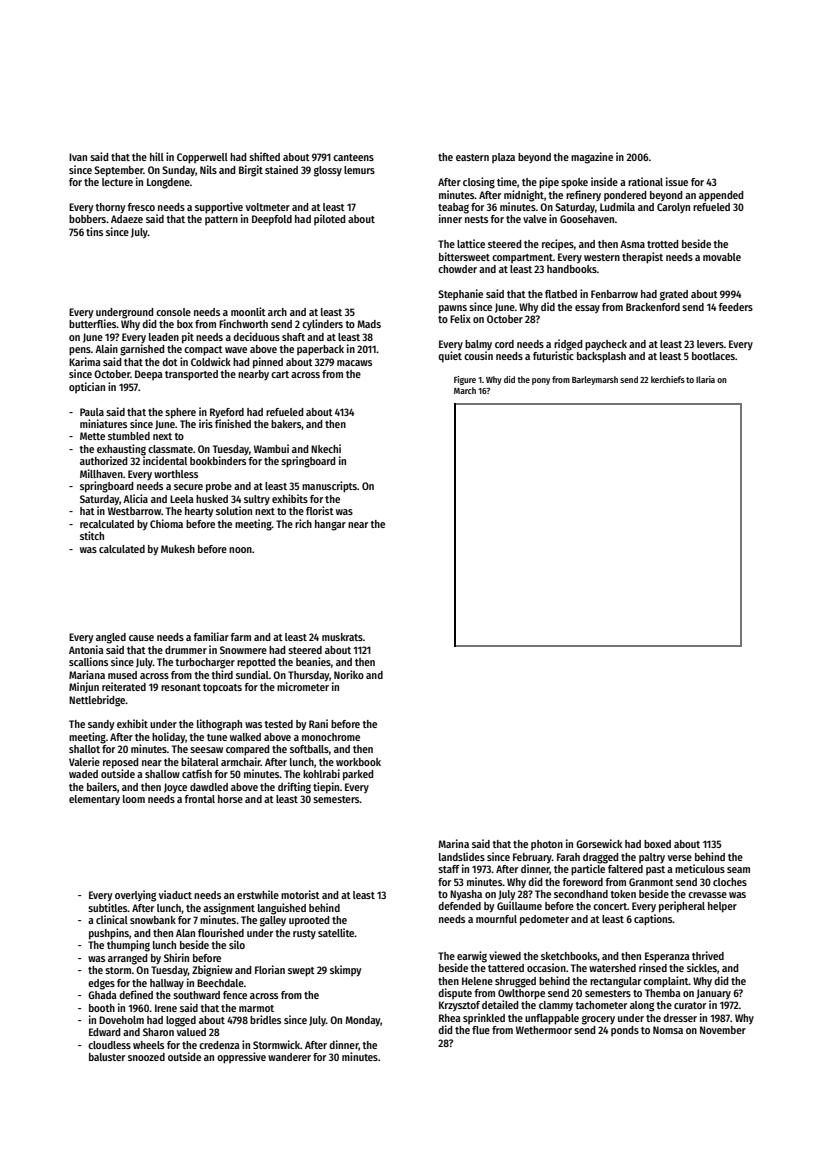 Image resolution: width=826 pixels, height=1172 pixels. Describe the element at coordinates (723, 1030) in the screenshot. I see `November` at that location.
